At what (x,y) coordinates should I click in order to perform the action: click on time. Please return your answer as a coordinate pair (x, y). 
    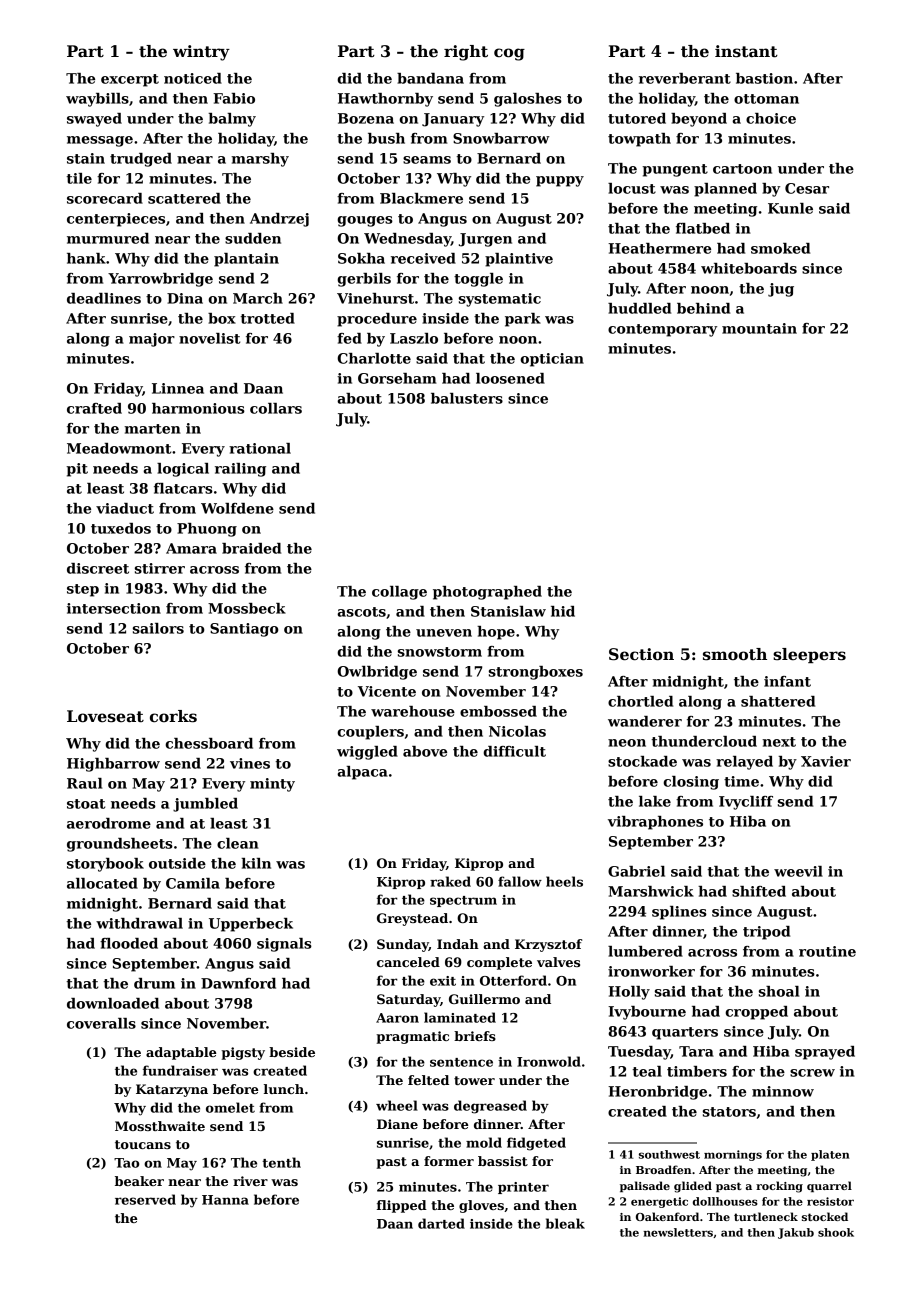
    Looking at the image, I should click on (741, 781).
